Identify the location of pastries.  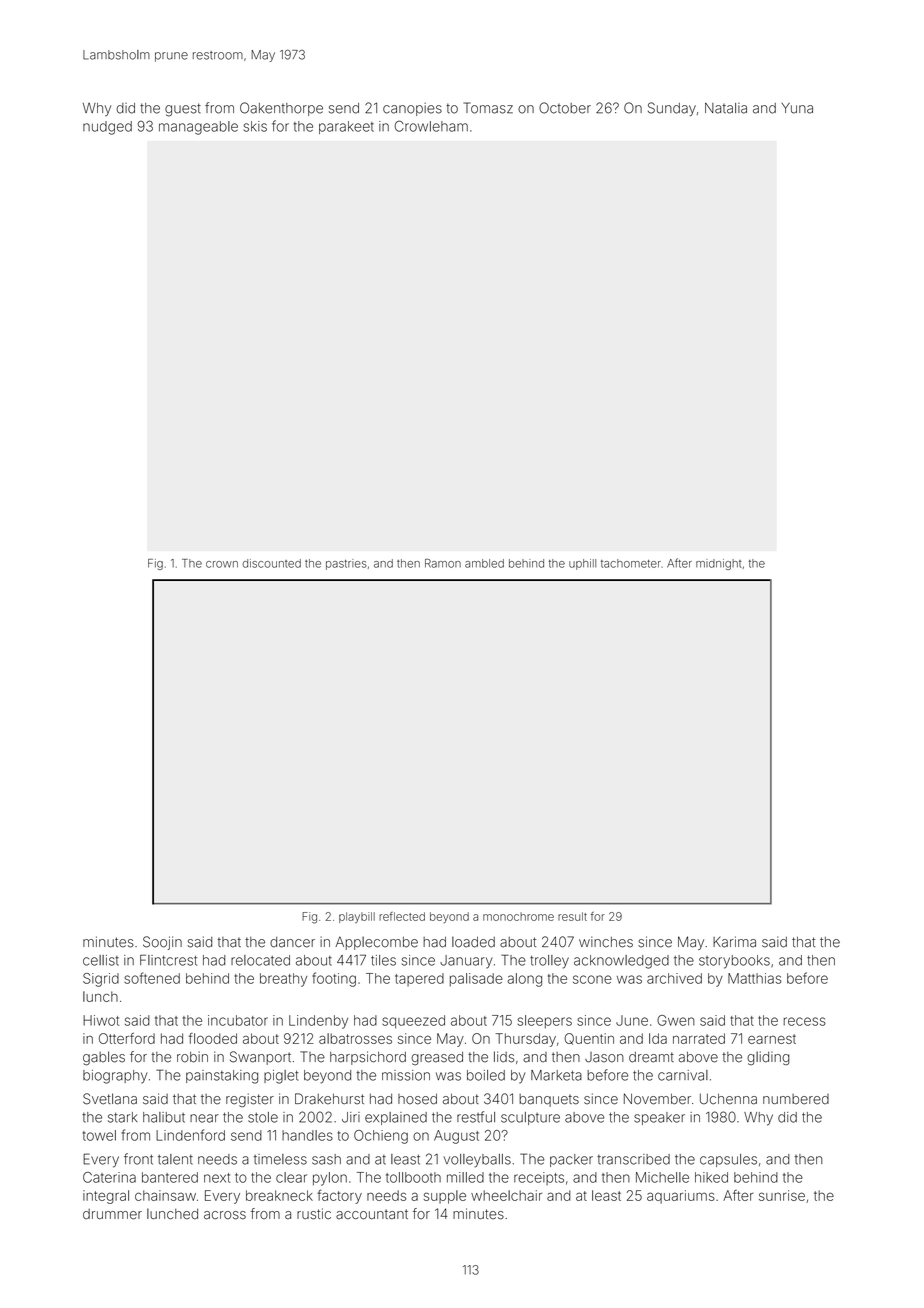
(346, 564).
